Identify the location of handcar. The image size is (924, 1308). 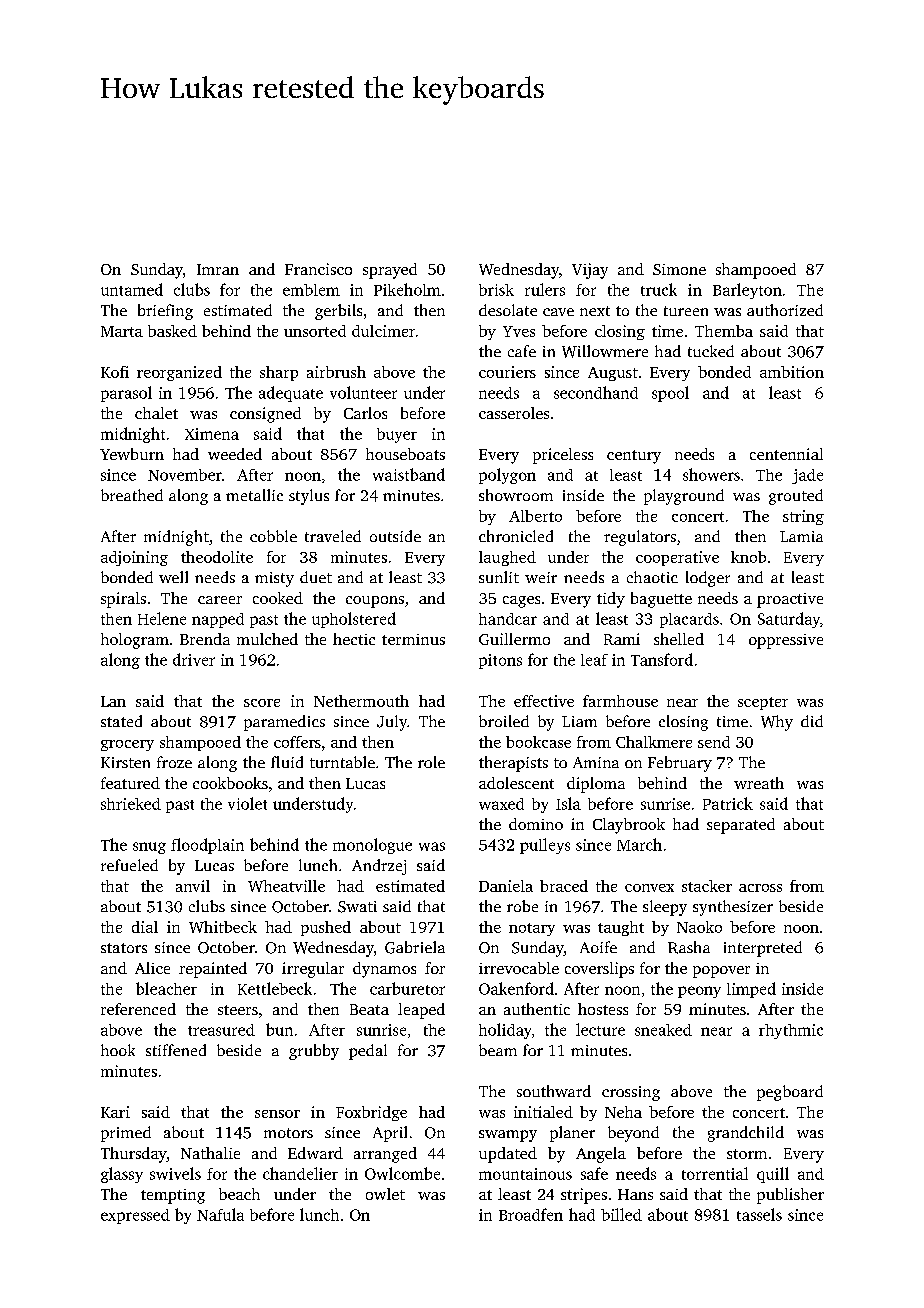
(508, 619).
